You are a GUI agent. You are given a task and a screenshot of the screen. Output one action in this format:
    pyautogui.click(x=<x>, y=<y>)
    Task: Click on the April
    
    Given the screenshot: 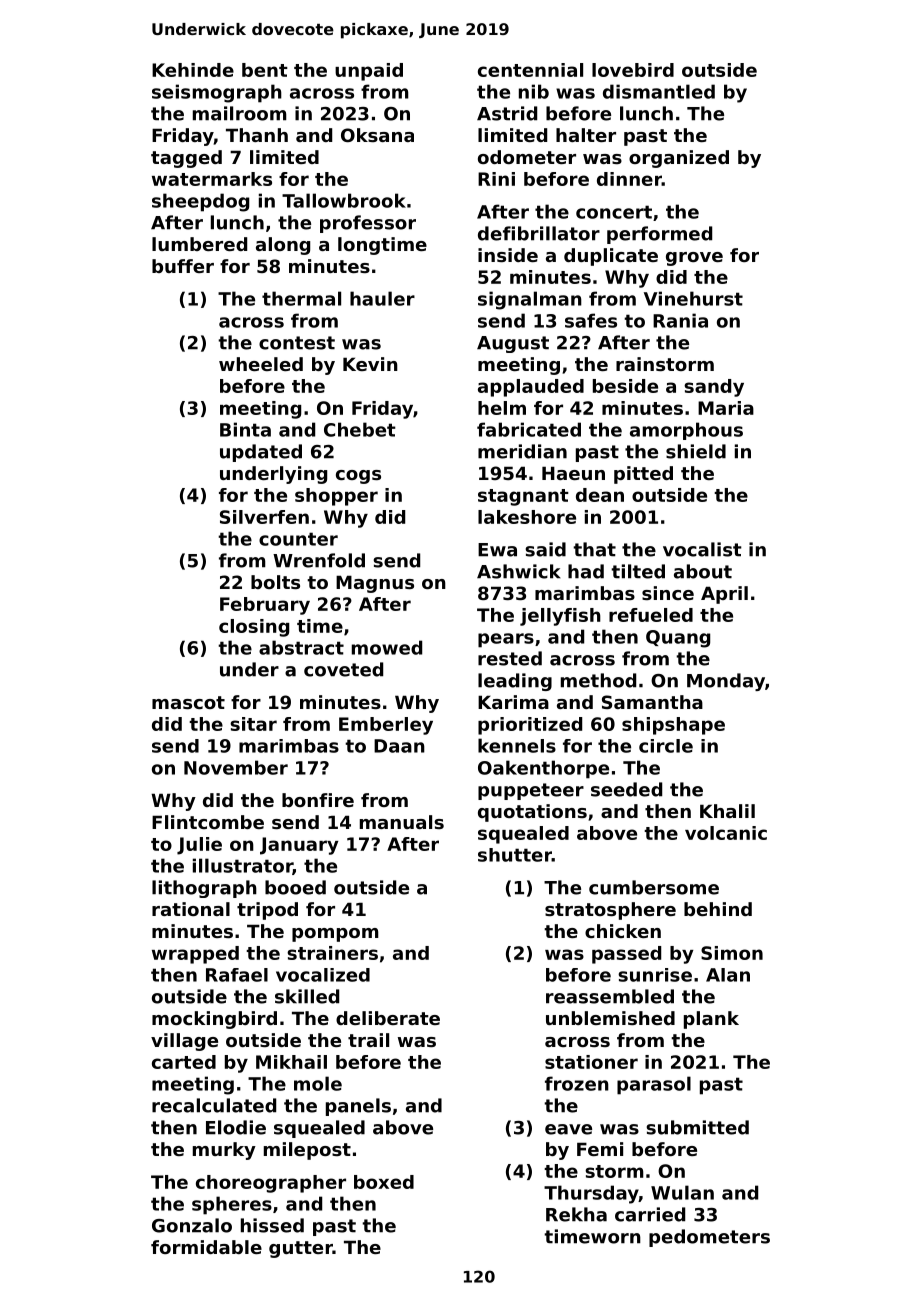 What is the action you would take?
    pyautogui.click(x=724, y=595)
